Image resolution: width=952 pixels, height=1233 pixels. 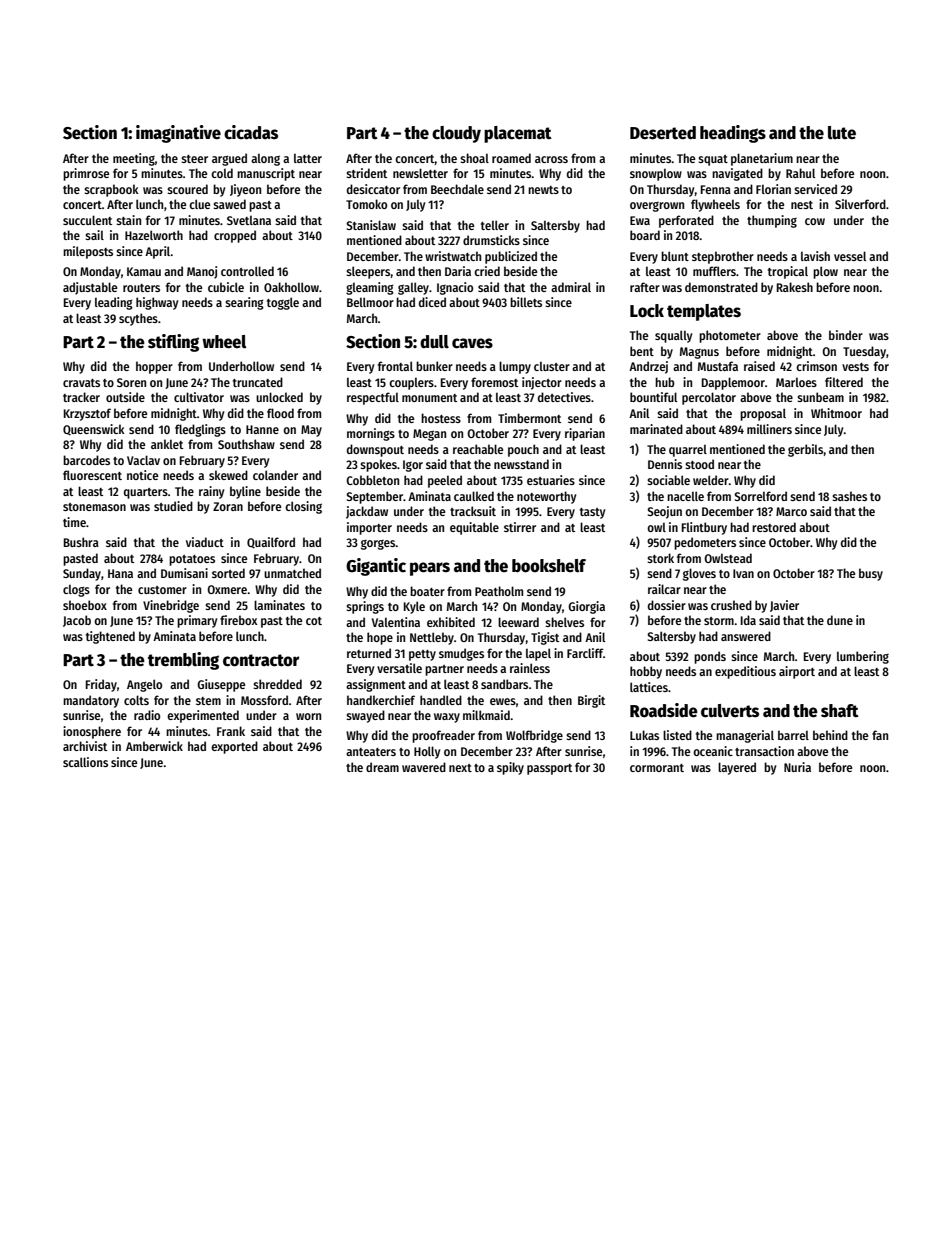 I want to click on lute, so click(x=842, y=133).
